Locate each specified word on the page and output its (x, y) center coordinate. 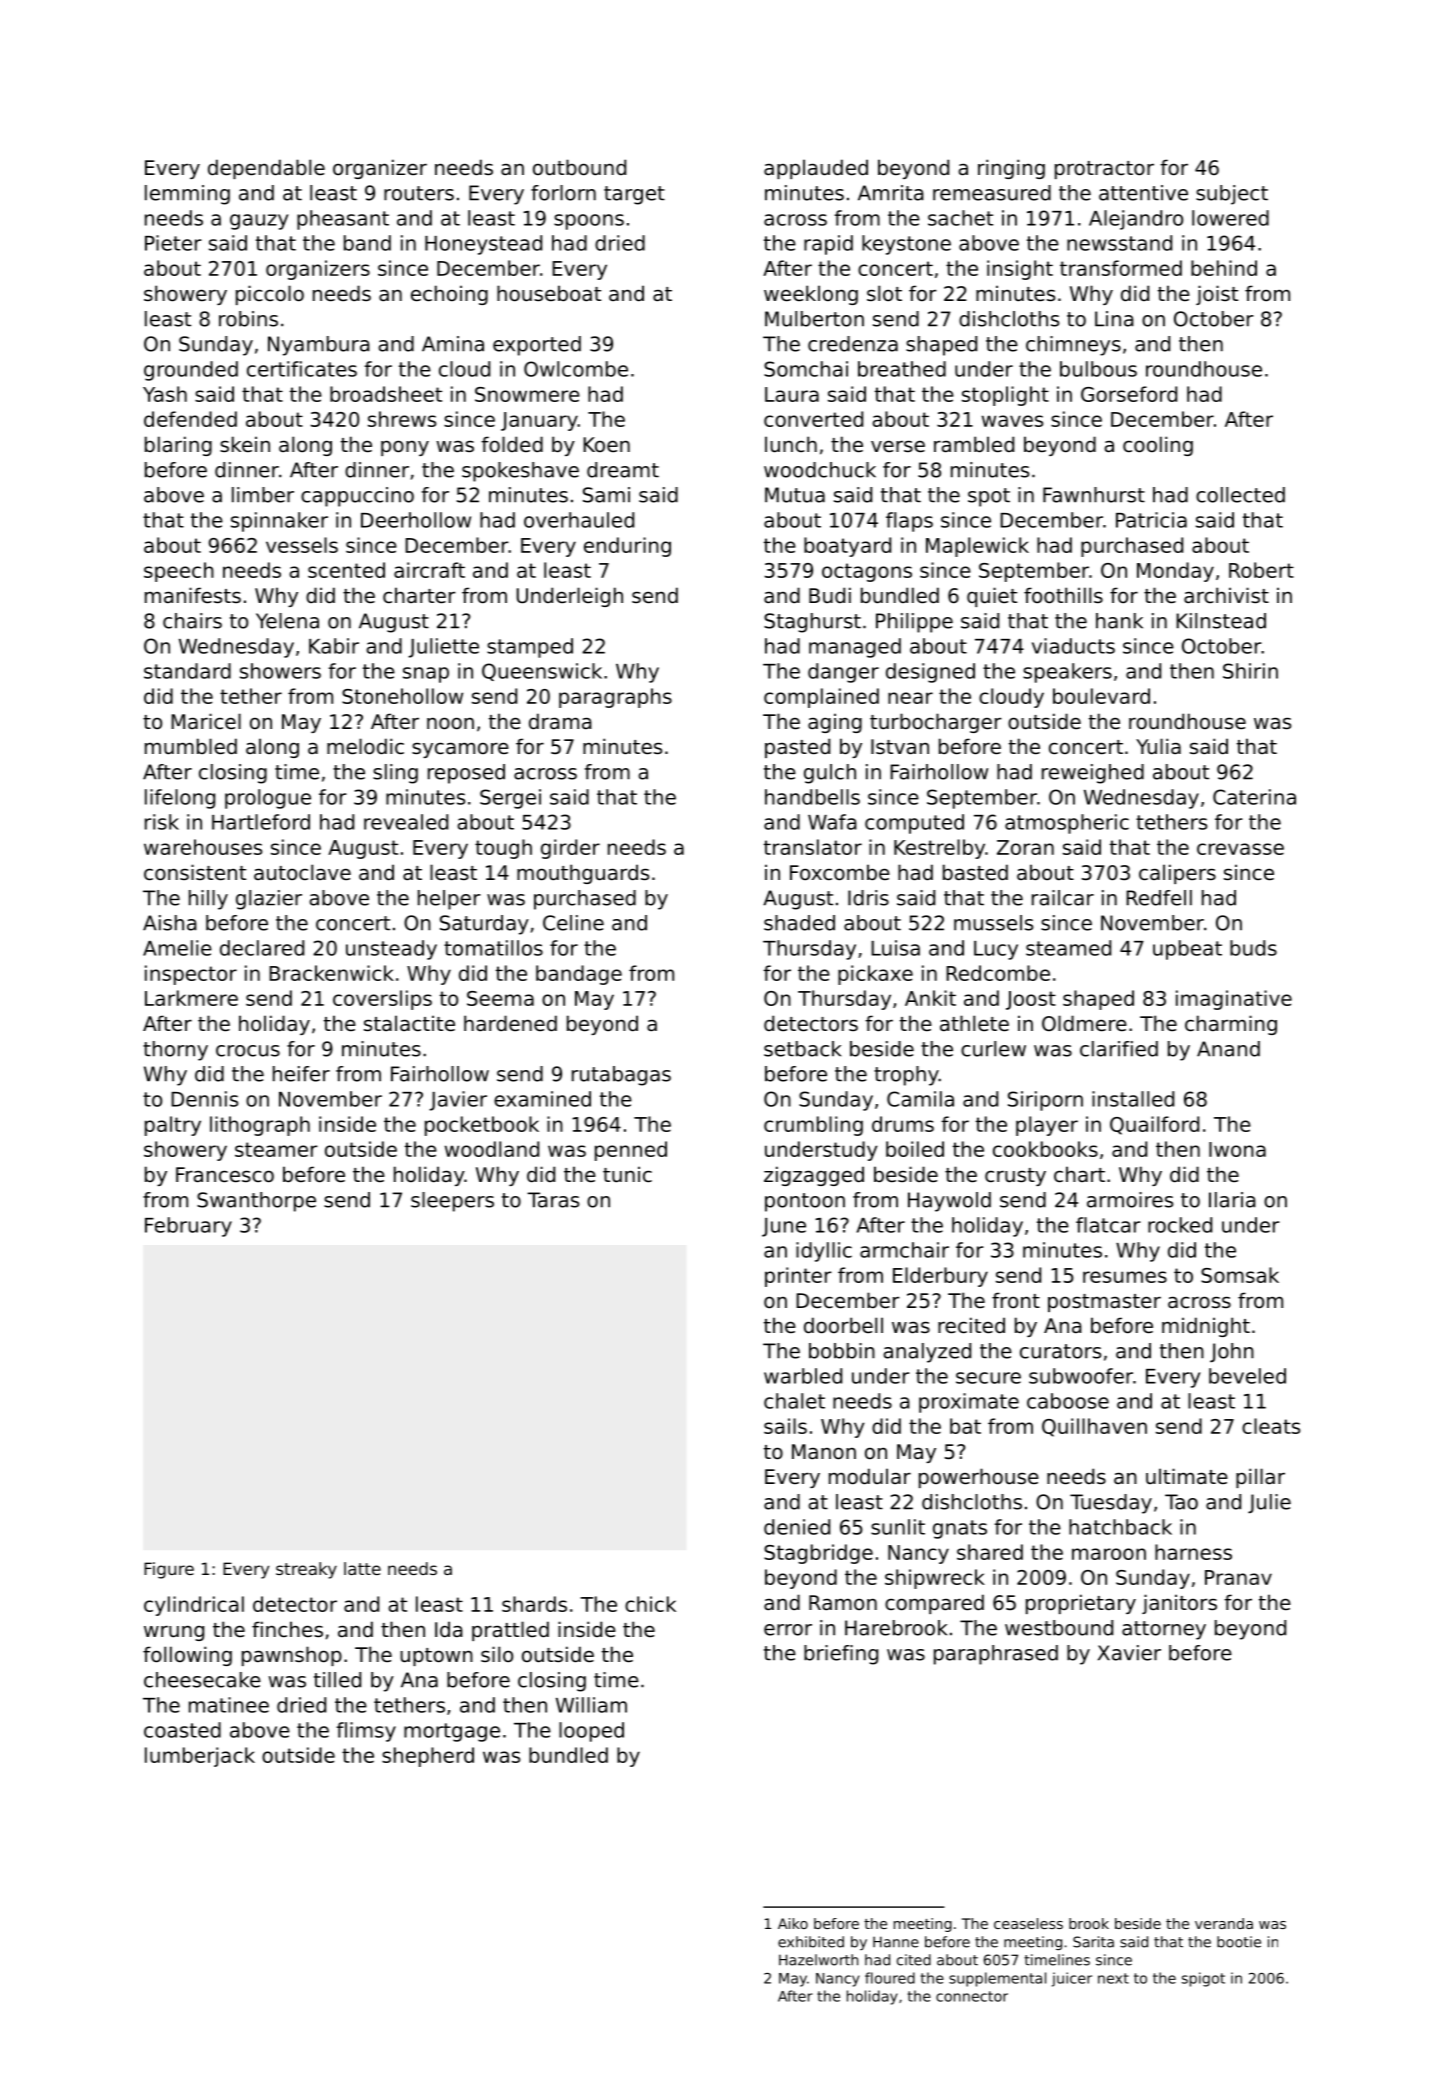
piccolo (270, 295)
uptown (436, 1657)
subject (1232, 195)
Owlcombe (576, 369)
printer (798, 1277)
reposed (466, 774)
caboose (1068, 1401)
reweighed (1093, 774)
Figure (169, 1570)
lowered (1230, 218)
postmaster (1104, 1303)
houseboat (549, 293)
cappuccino (357, 497)
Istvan (900, 747)
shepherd (428, 1757)
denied (797, 1527)
